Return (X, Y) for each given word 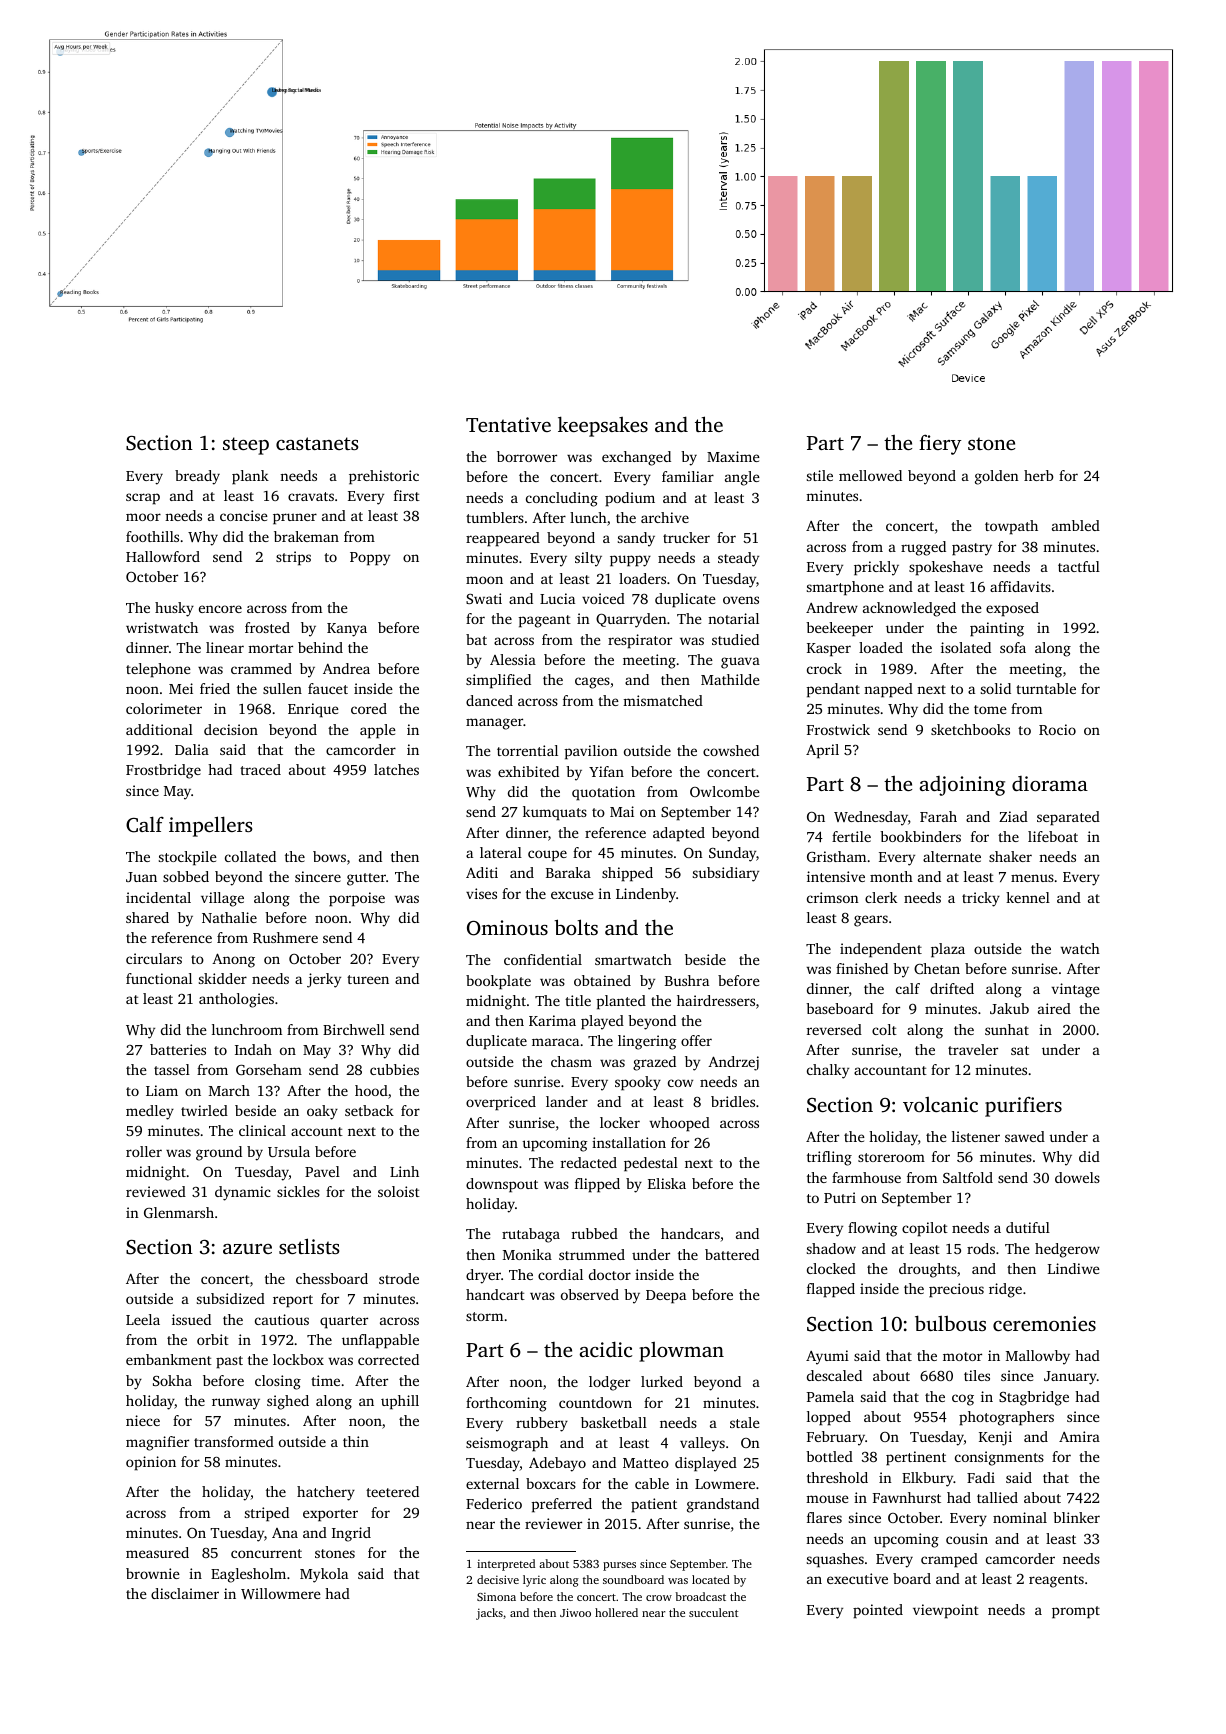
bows (329, 856)
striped (267, 1514)
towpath (1011, 527)
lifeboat (1053, 836)
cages (592, 683)
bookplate (498, 982)
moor (143, 517)
